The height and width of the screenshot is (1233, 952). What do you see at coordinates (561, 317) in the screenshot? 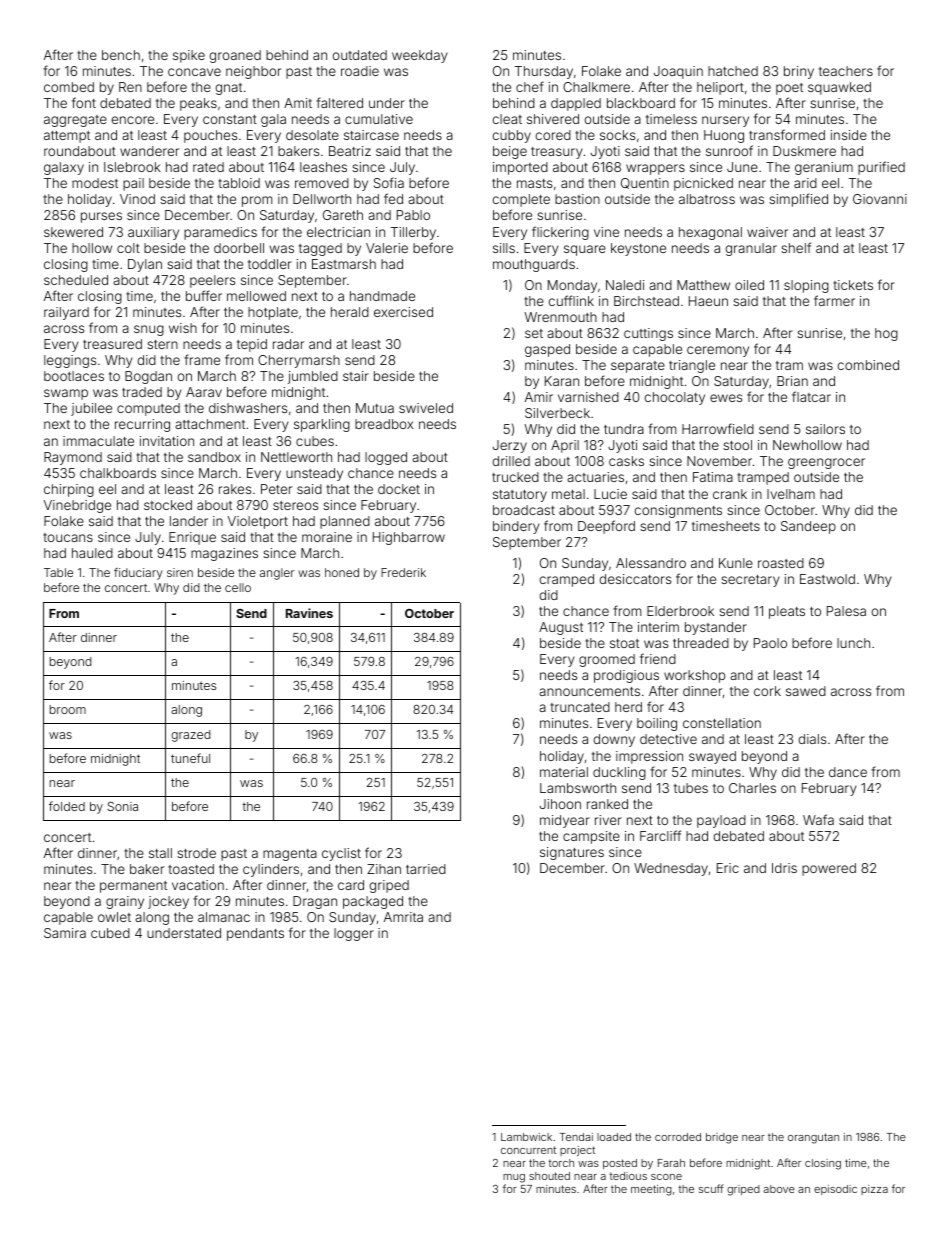
I see `Wrenmouth` at bounding box center [561, 317].
